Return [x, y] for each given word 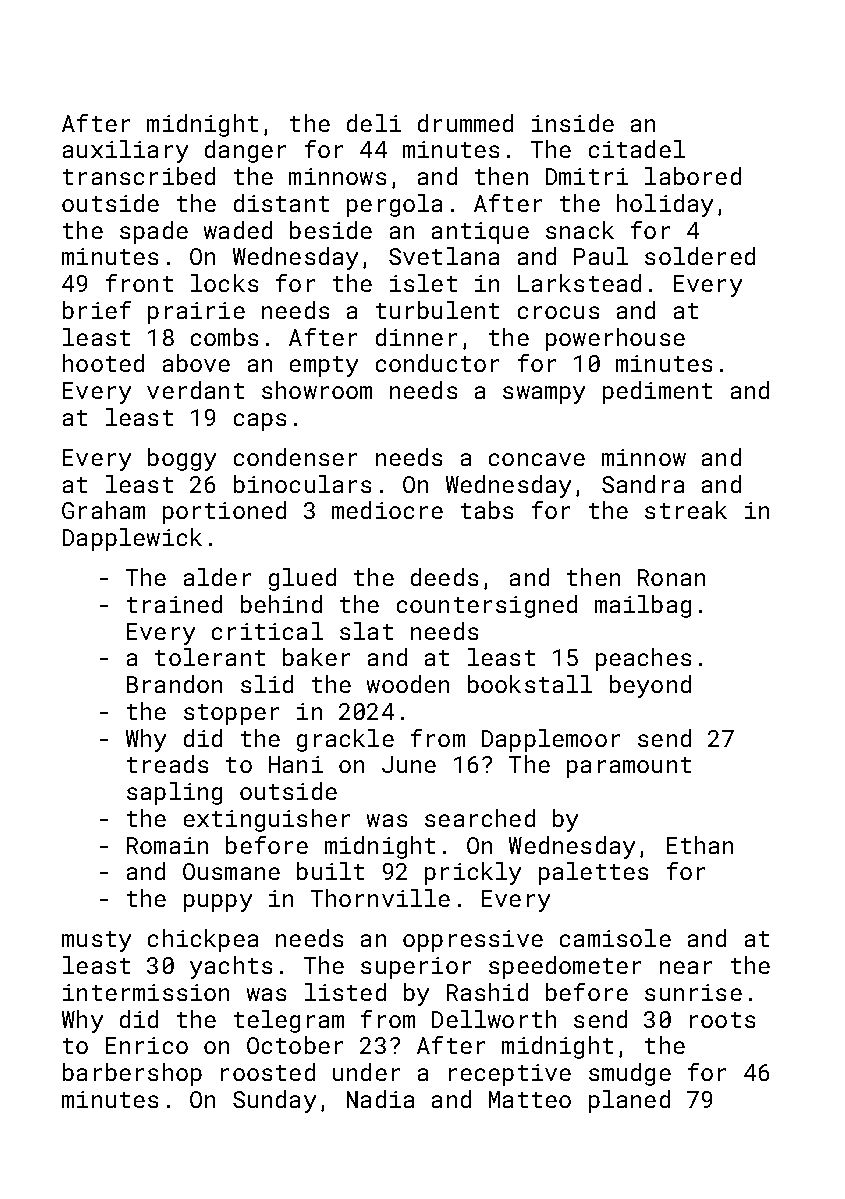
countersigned [487, 606]
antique [480, 233]
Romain [167, 845]
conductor [437, 363]
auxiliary [125, 151]
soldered [700, 256]
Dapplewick [132, 539]
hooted [103, 363]
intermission [146, 992]
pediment [657, 392]
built [330, 871]
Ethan [700, 845]
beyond [650, 686]
